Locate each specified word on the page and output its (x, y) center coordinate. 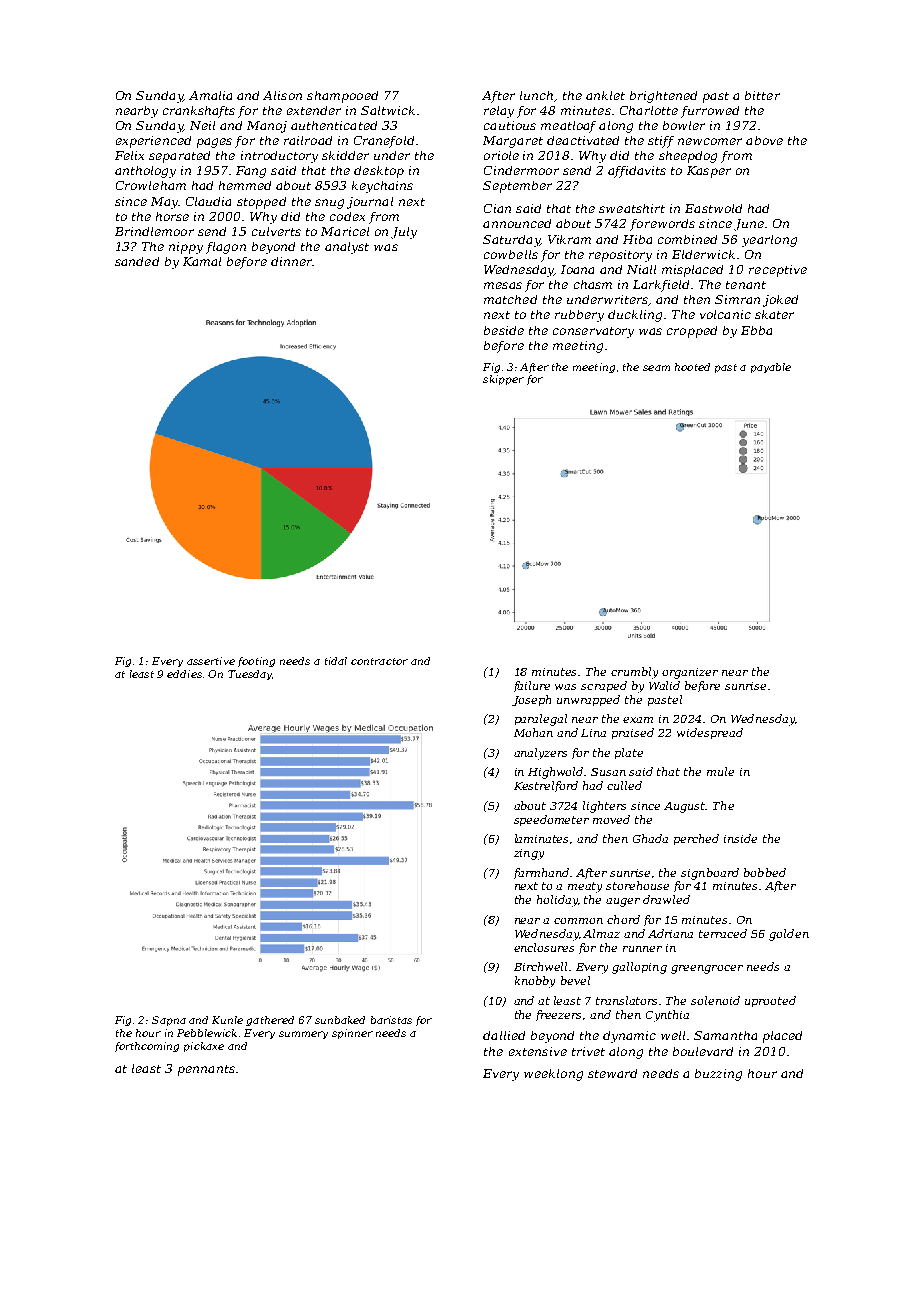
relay (499, 112)
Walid (664, 685)
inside (740, 838)
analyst (347, 248)
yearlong (769, 241)
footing (256, 662)
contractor (379, 661)
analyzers (540, 754)
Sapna (169, 1021)
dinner (291, 261)
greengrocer (707, 969)
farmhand (541, 873)
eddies (184, 674)
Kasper (709, 172)
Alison (282, 95)
